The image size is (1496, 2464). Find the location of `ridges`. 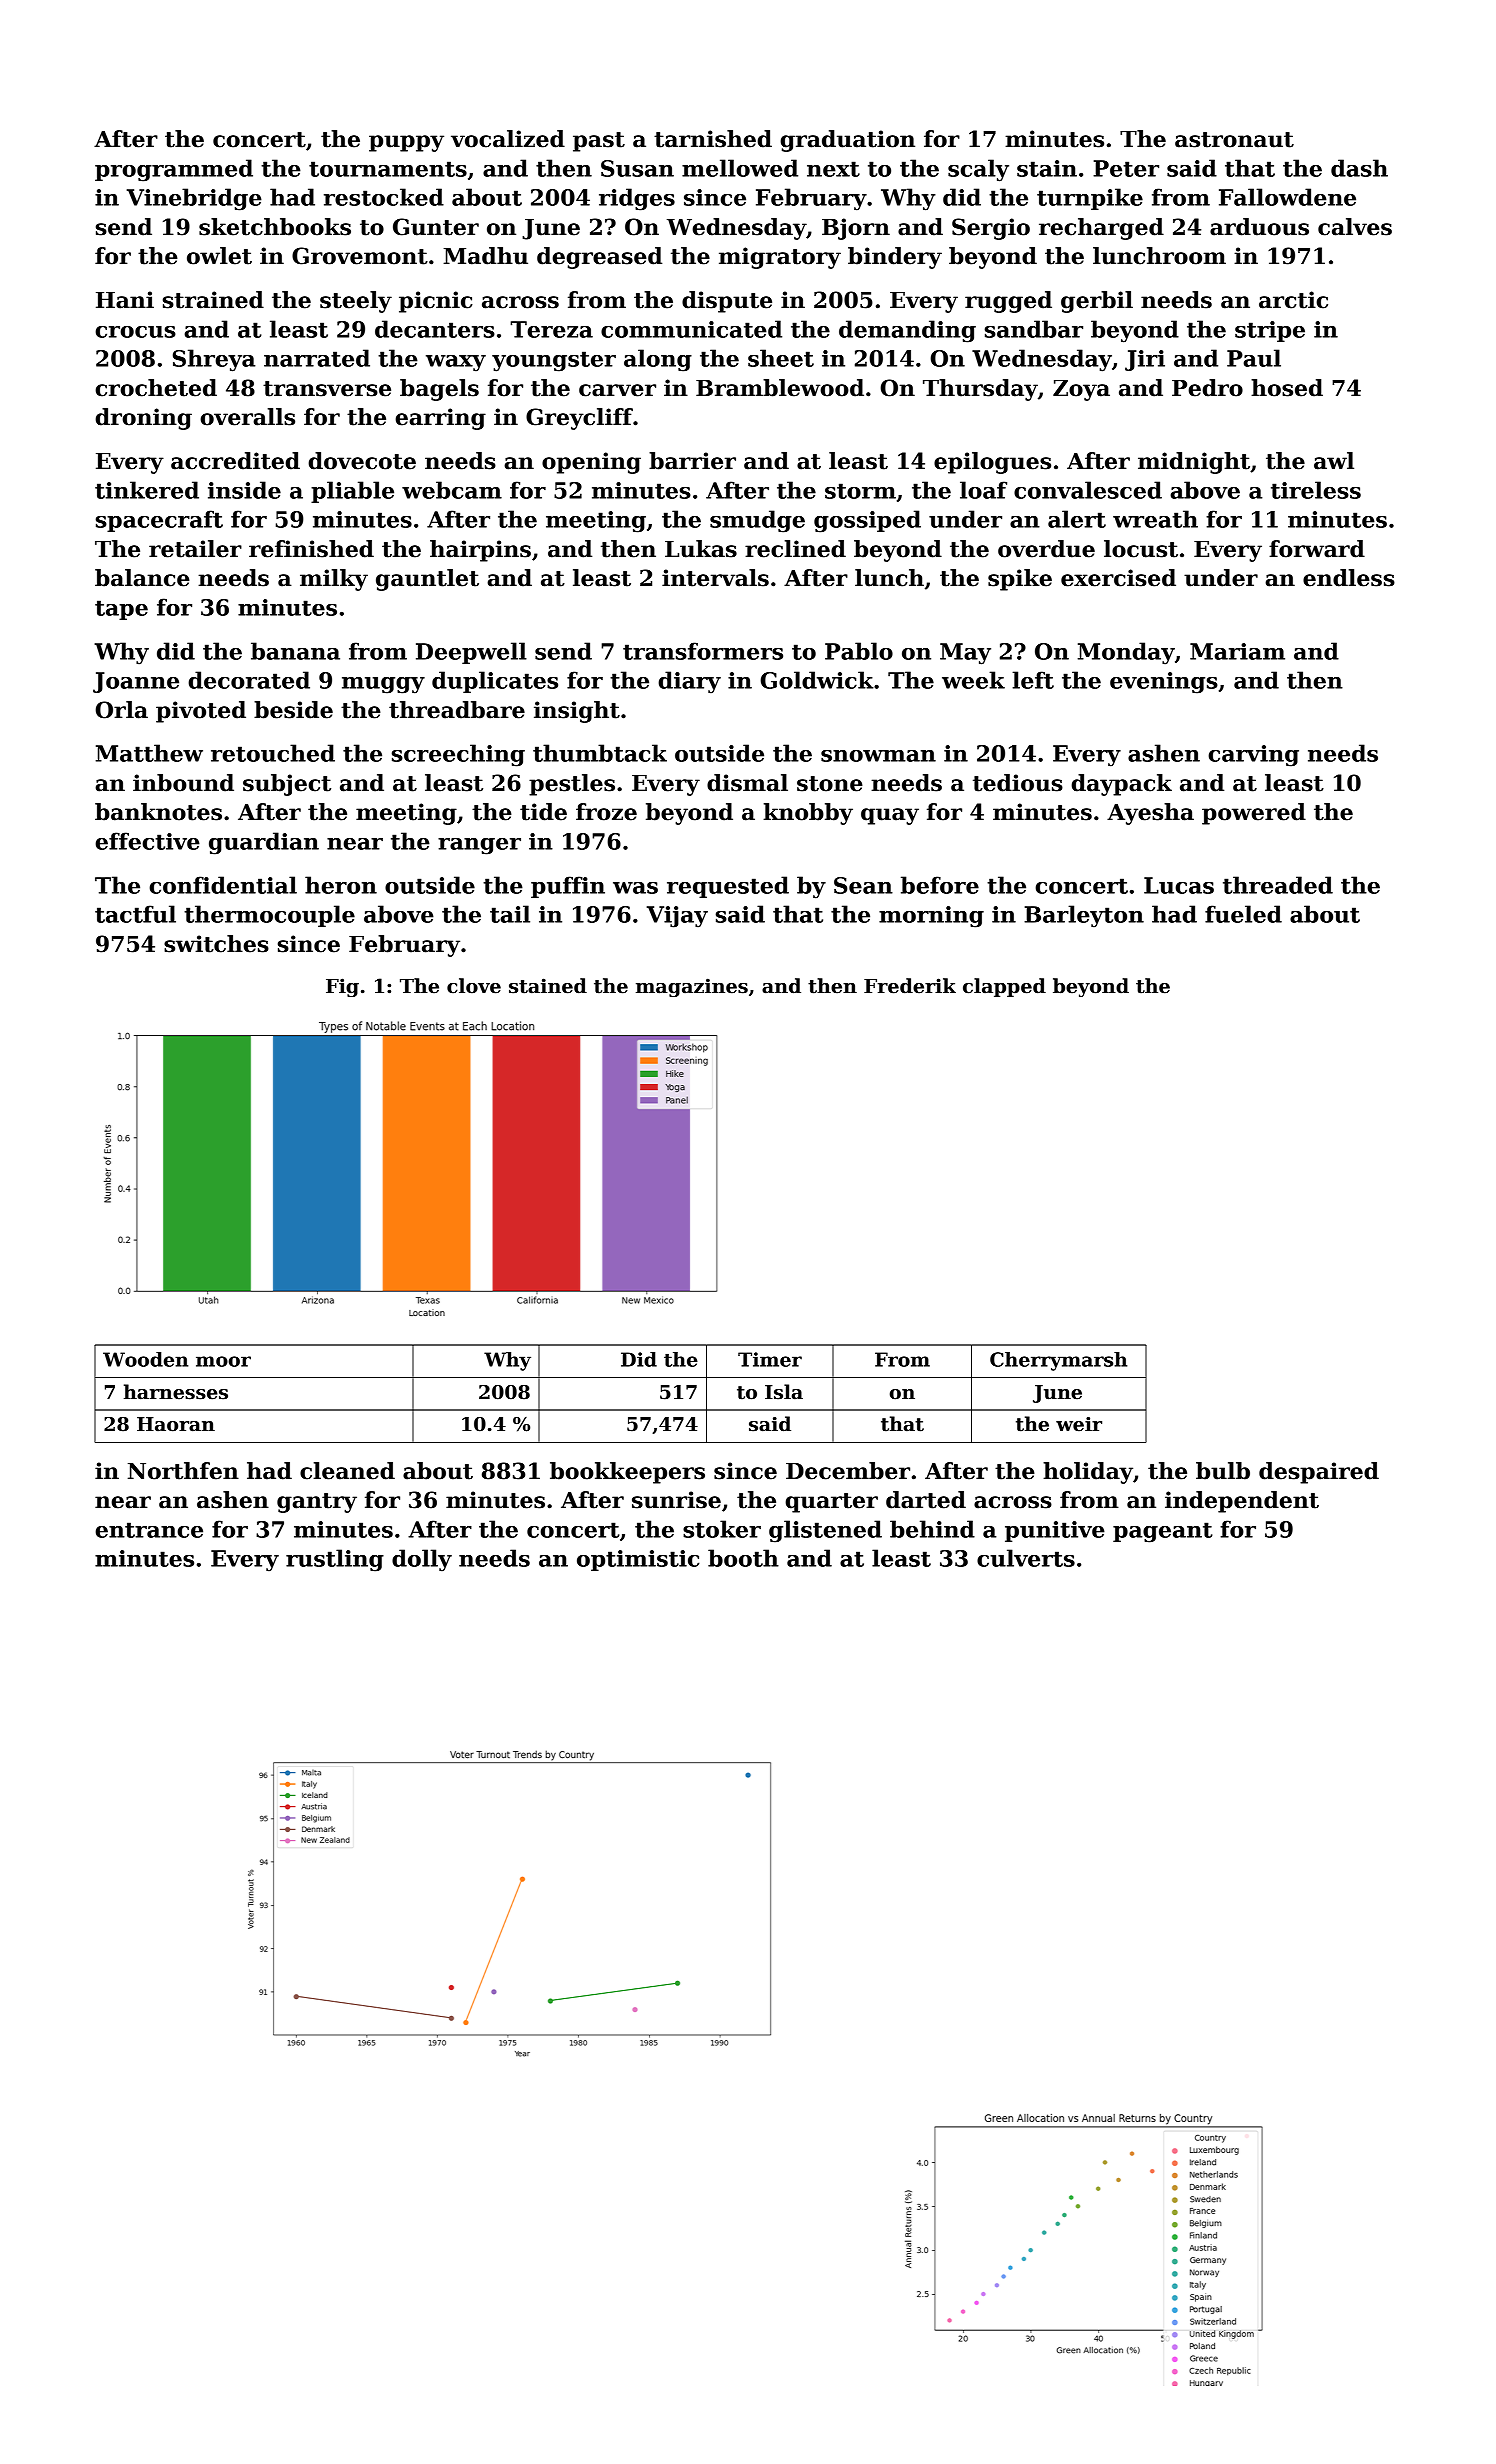

ridges is located at coordinates (637, 199).
